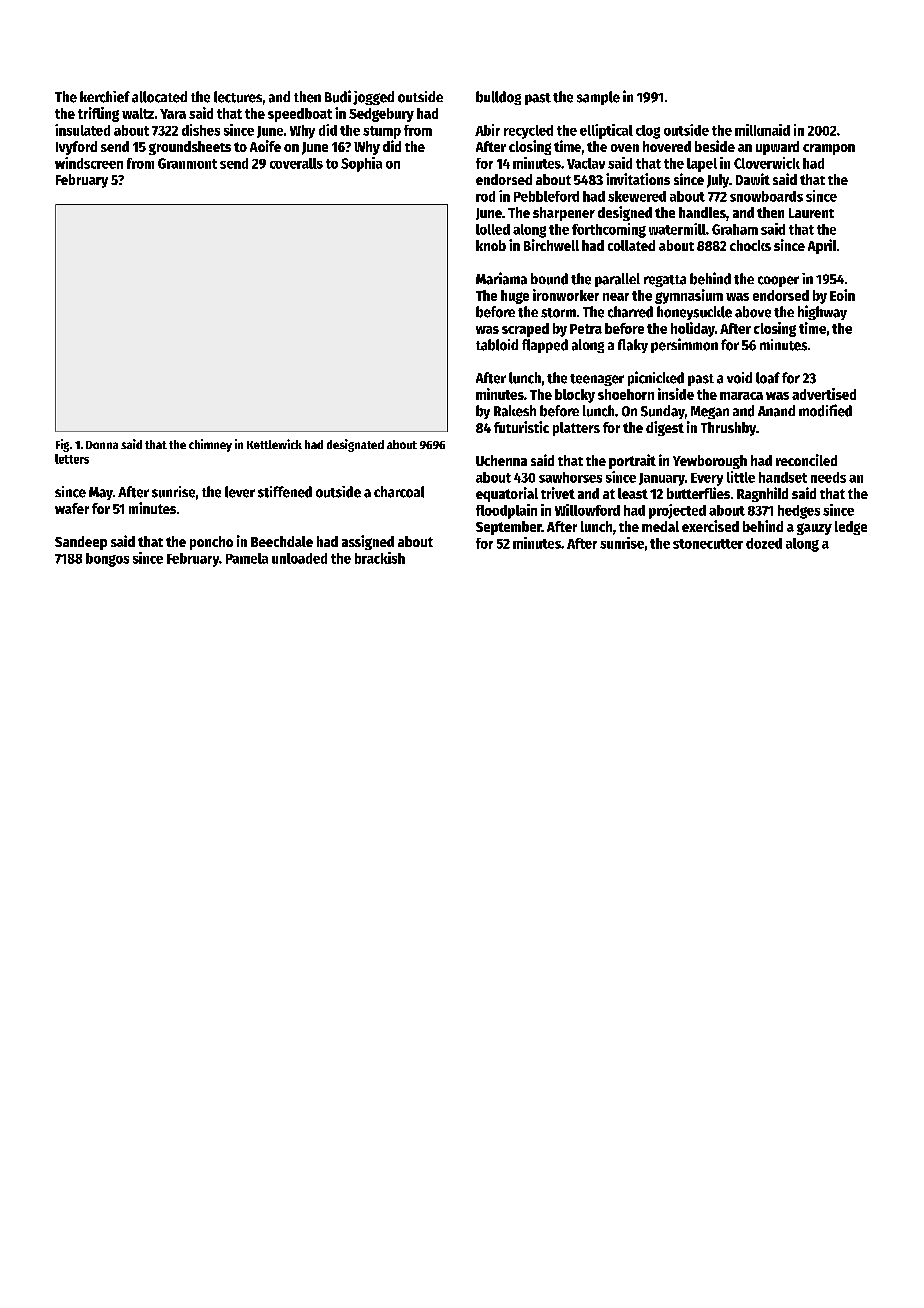 This document has width=924, height=1308. I want to click on hovered, so click(667, 146).
